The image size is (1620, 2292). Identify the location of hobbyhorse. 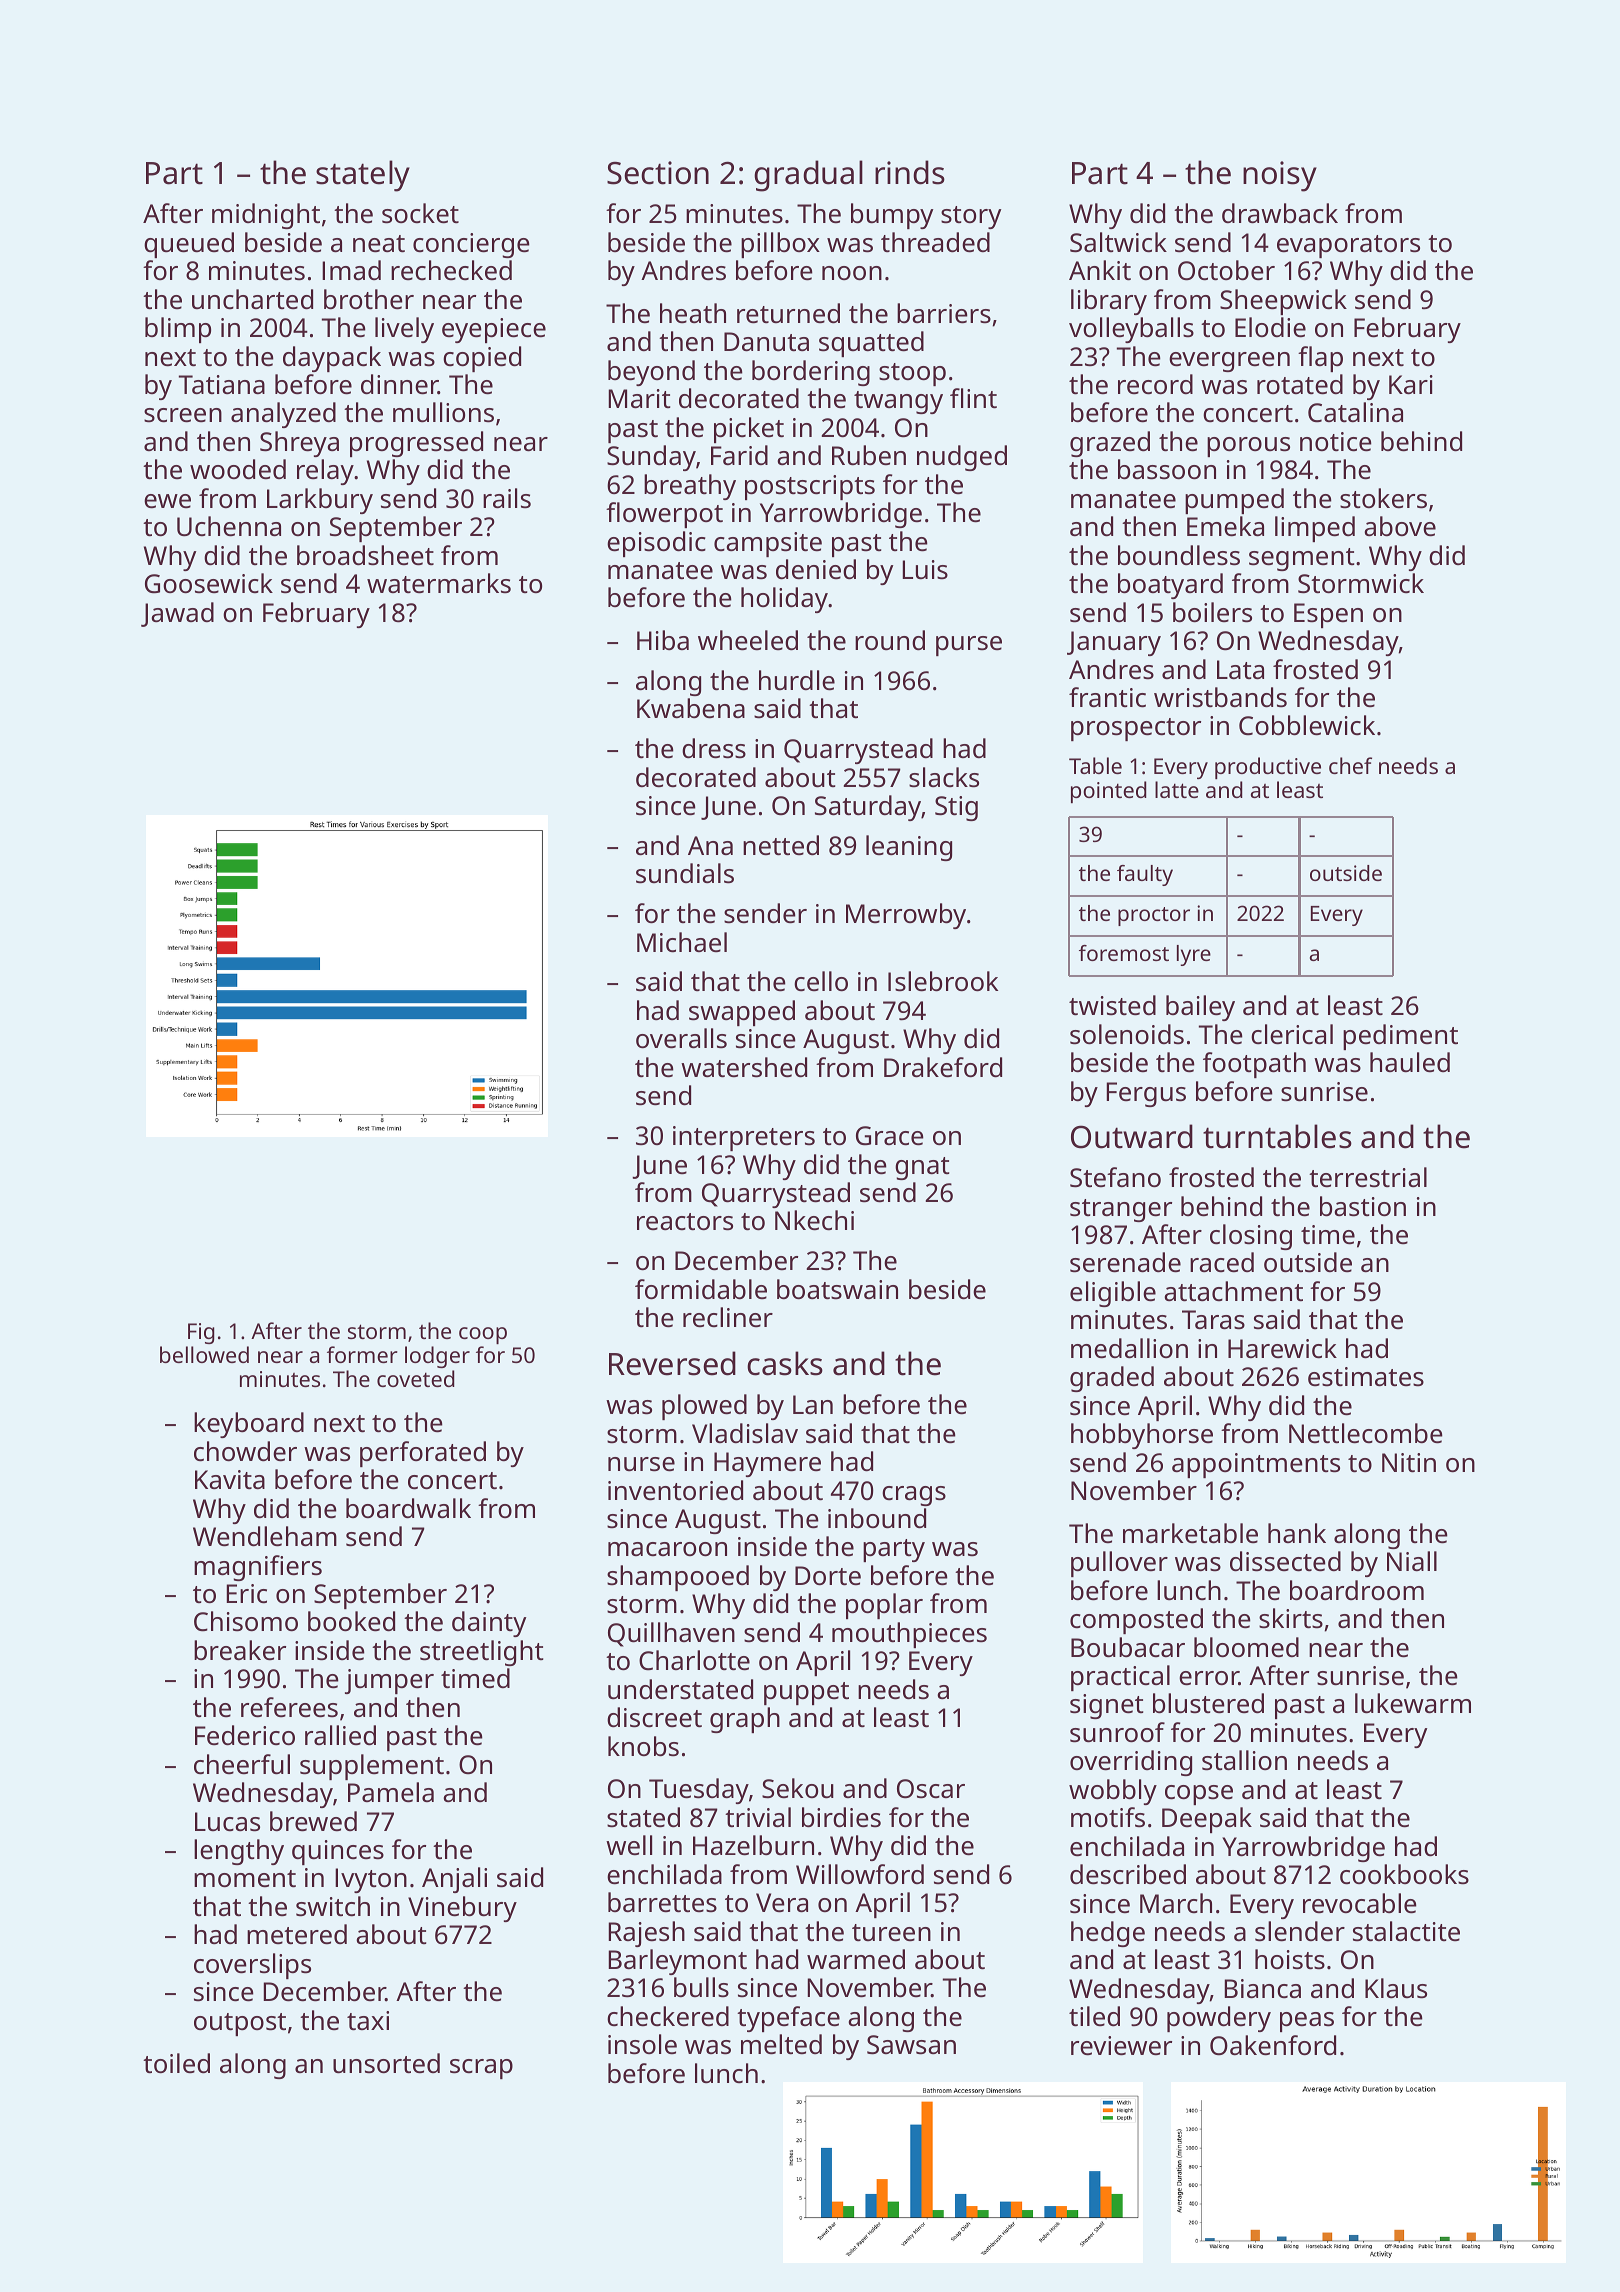
(1142, 1436).
